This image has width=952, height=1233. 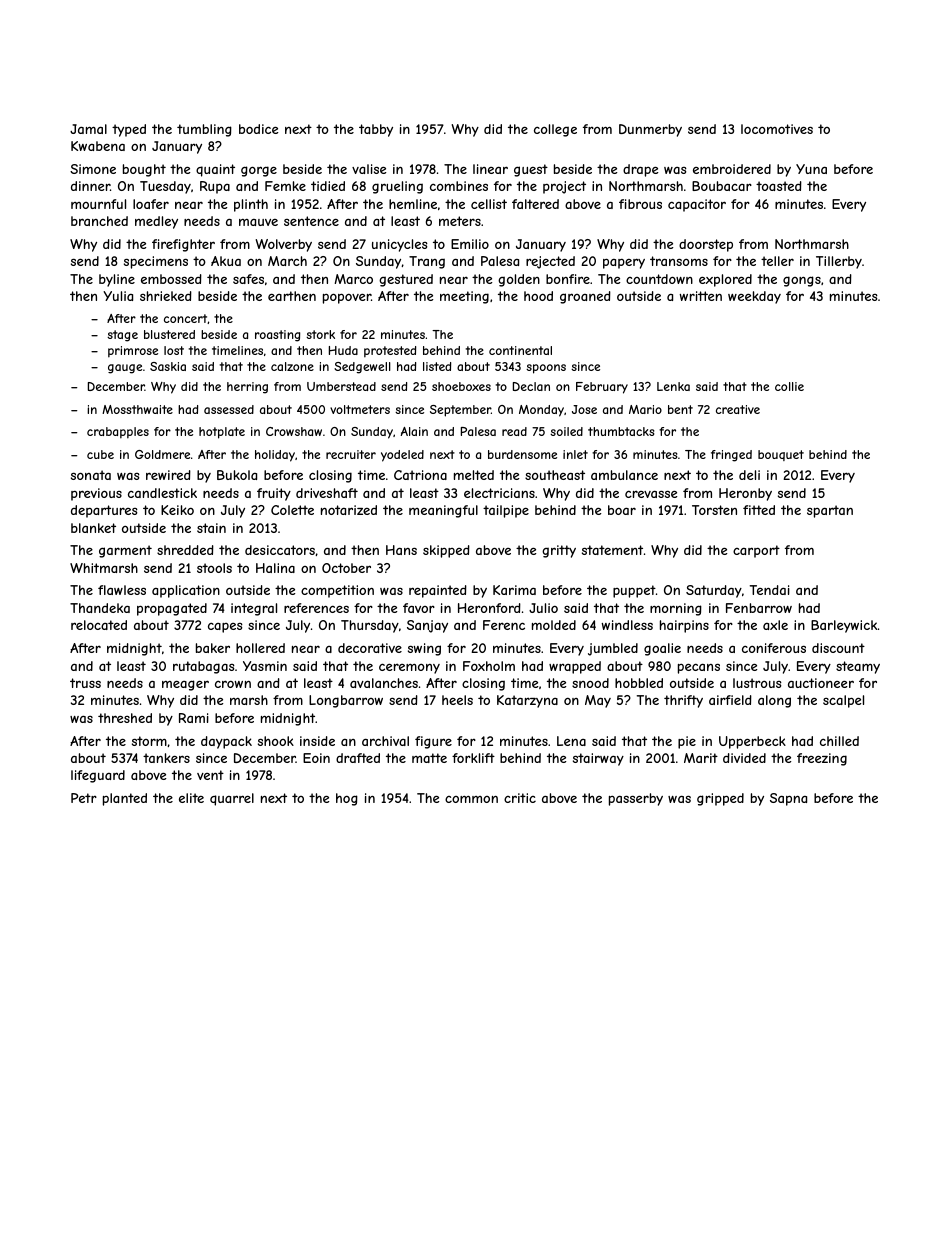 What do you see at coordinates (125, 718) in the image?
I see `threshed` at bounding box center [125, 718].
